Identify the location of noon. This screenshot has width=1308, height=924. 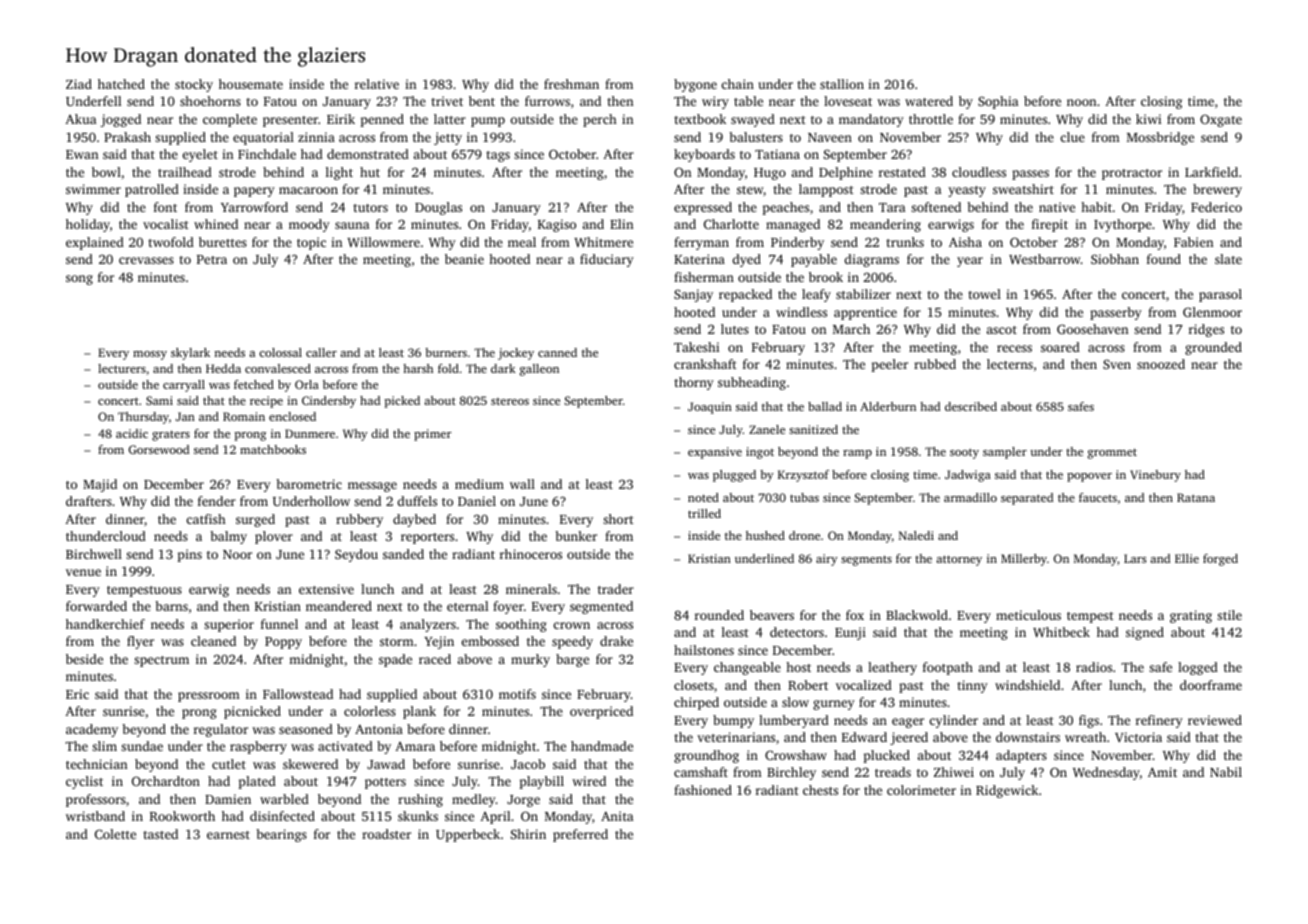
(1081, 102).
